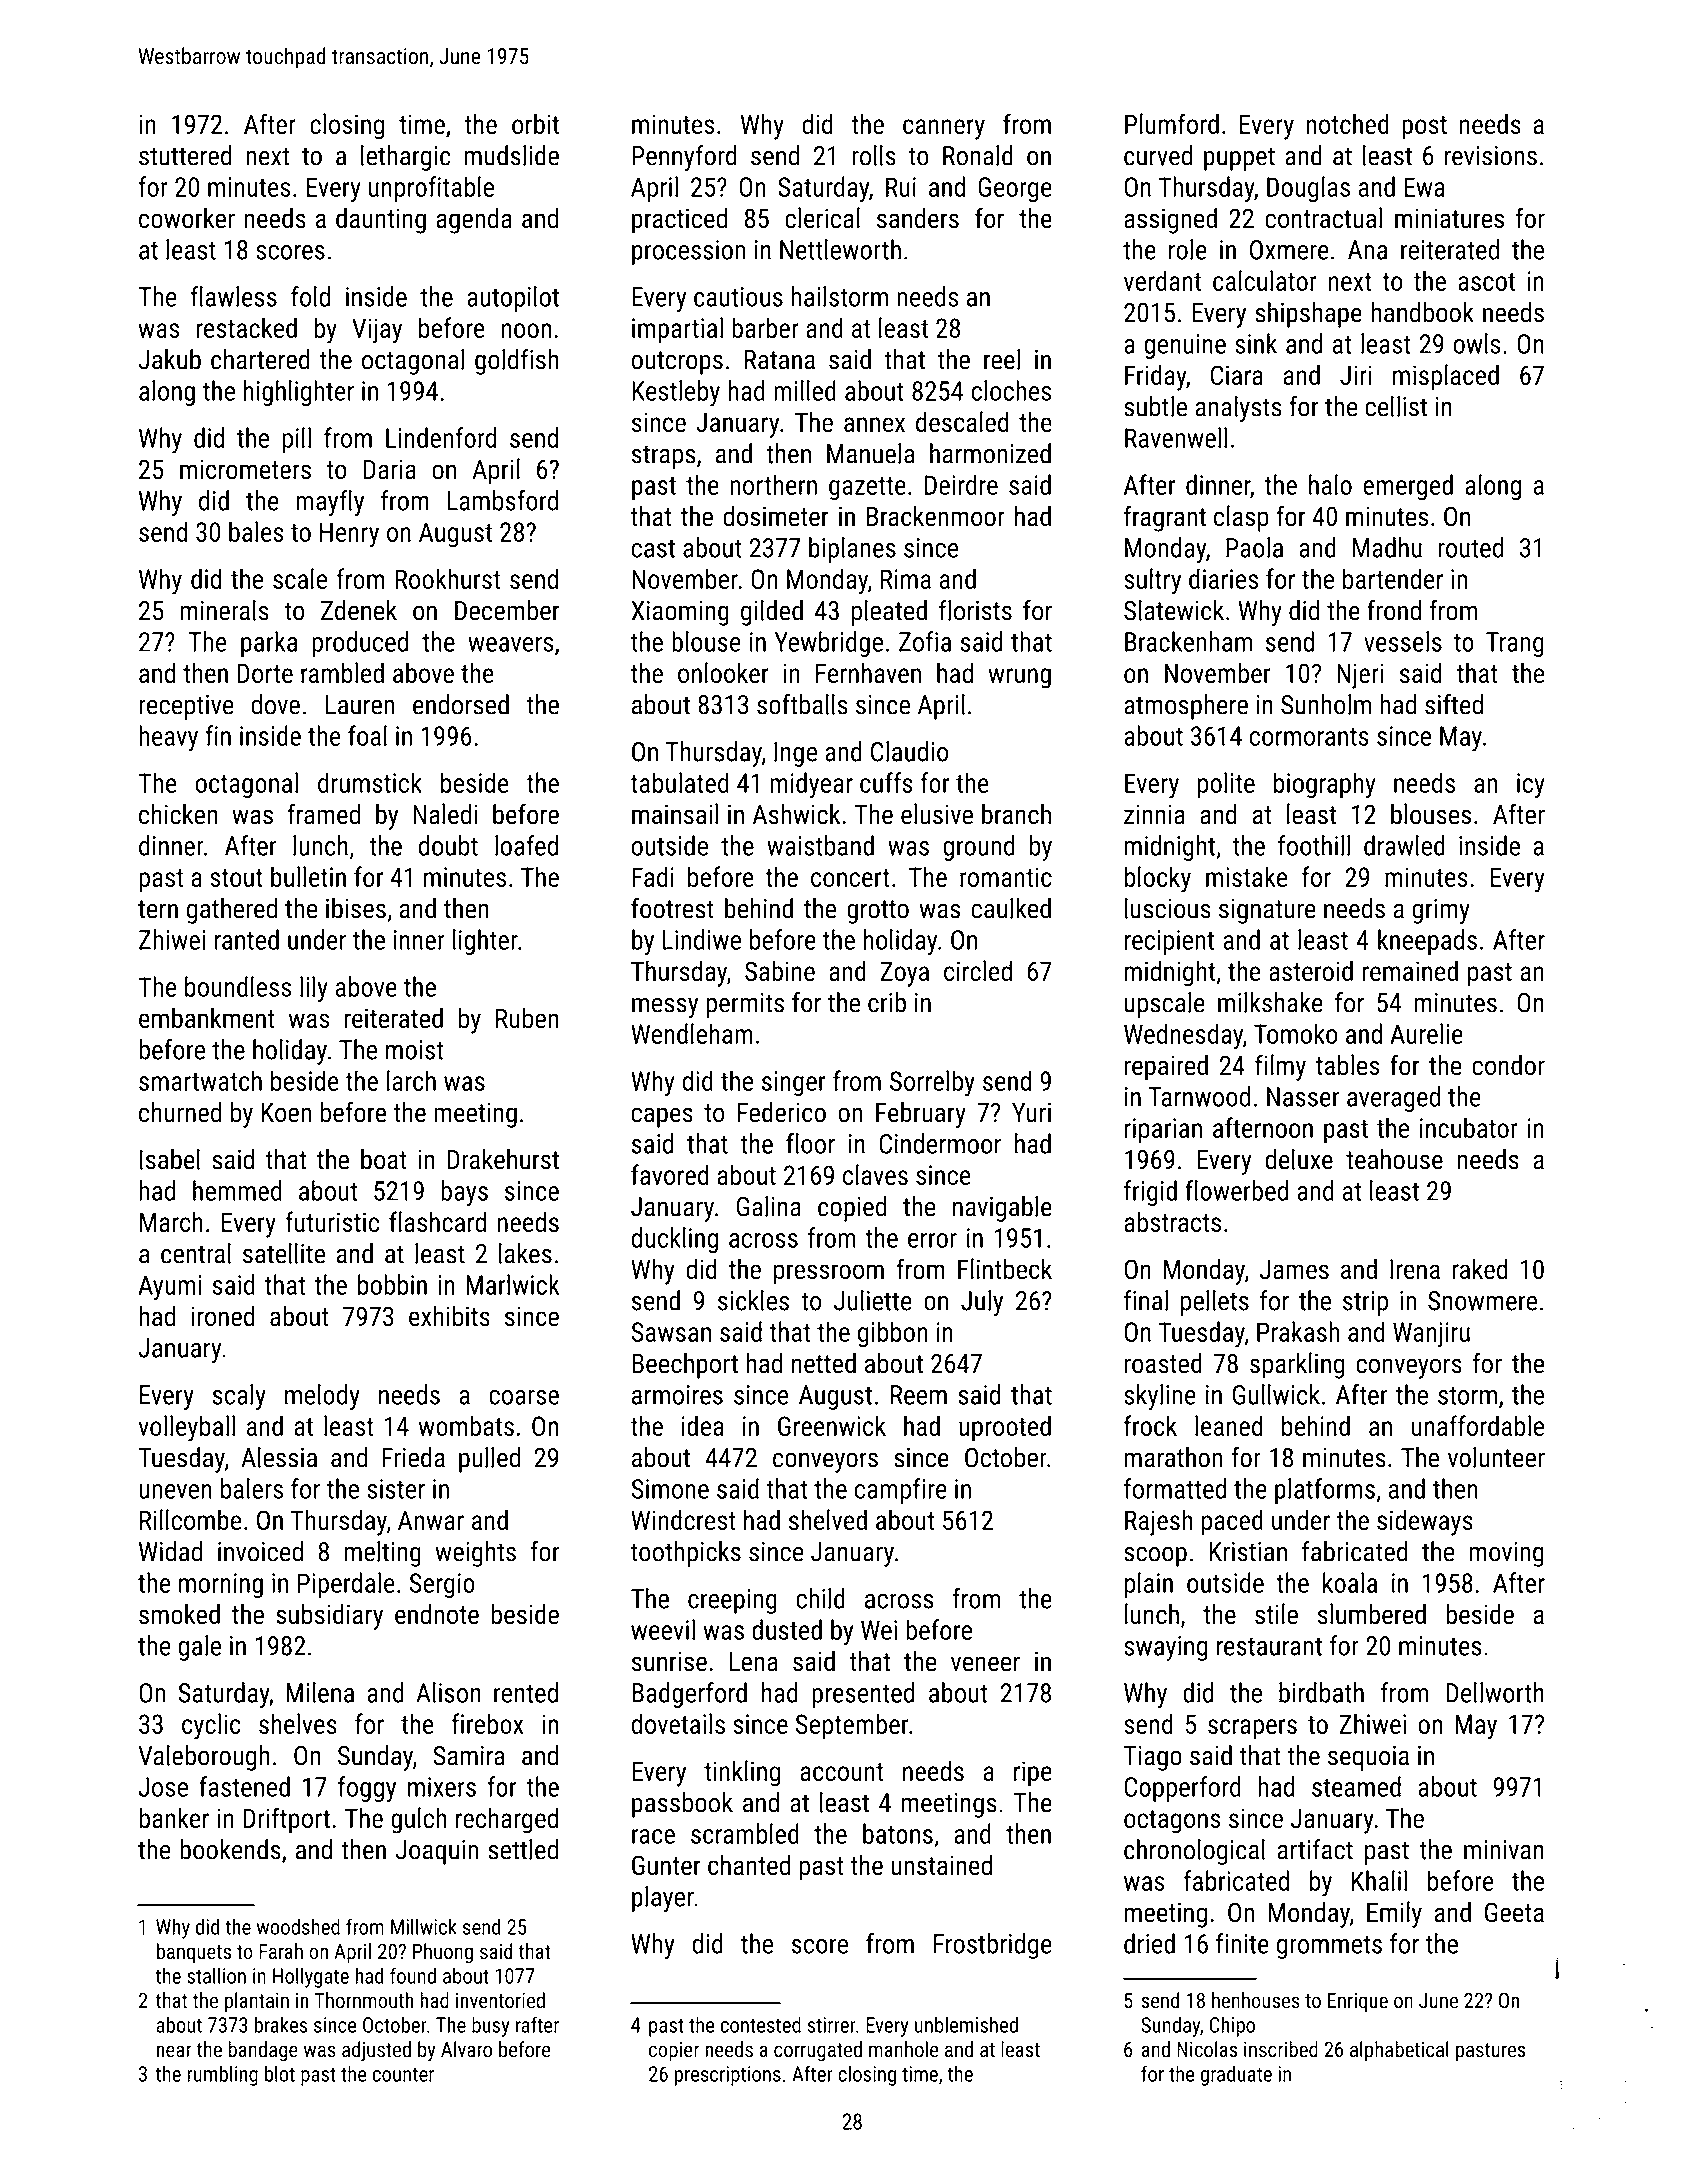  Describe the element at coordinates (1315, 1849) in the screenshot. I see `artifact` at that location.
